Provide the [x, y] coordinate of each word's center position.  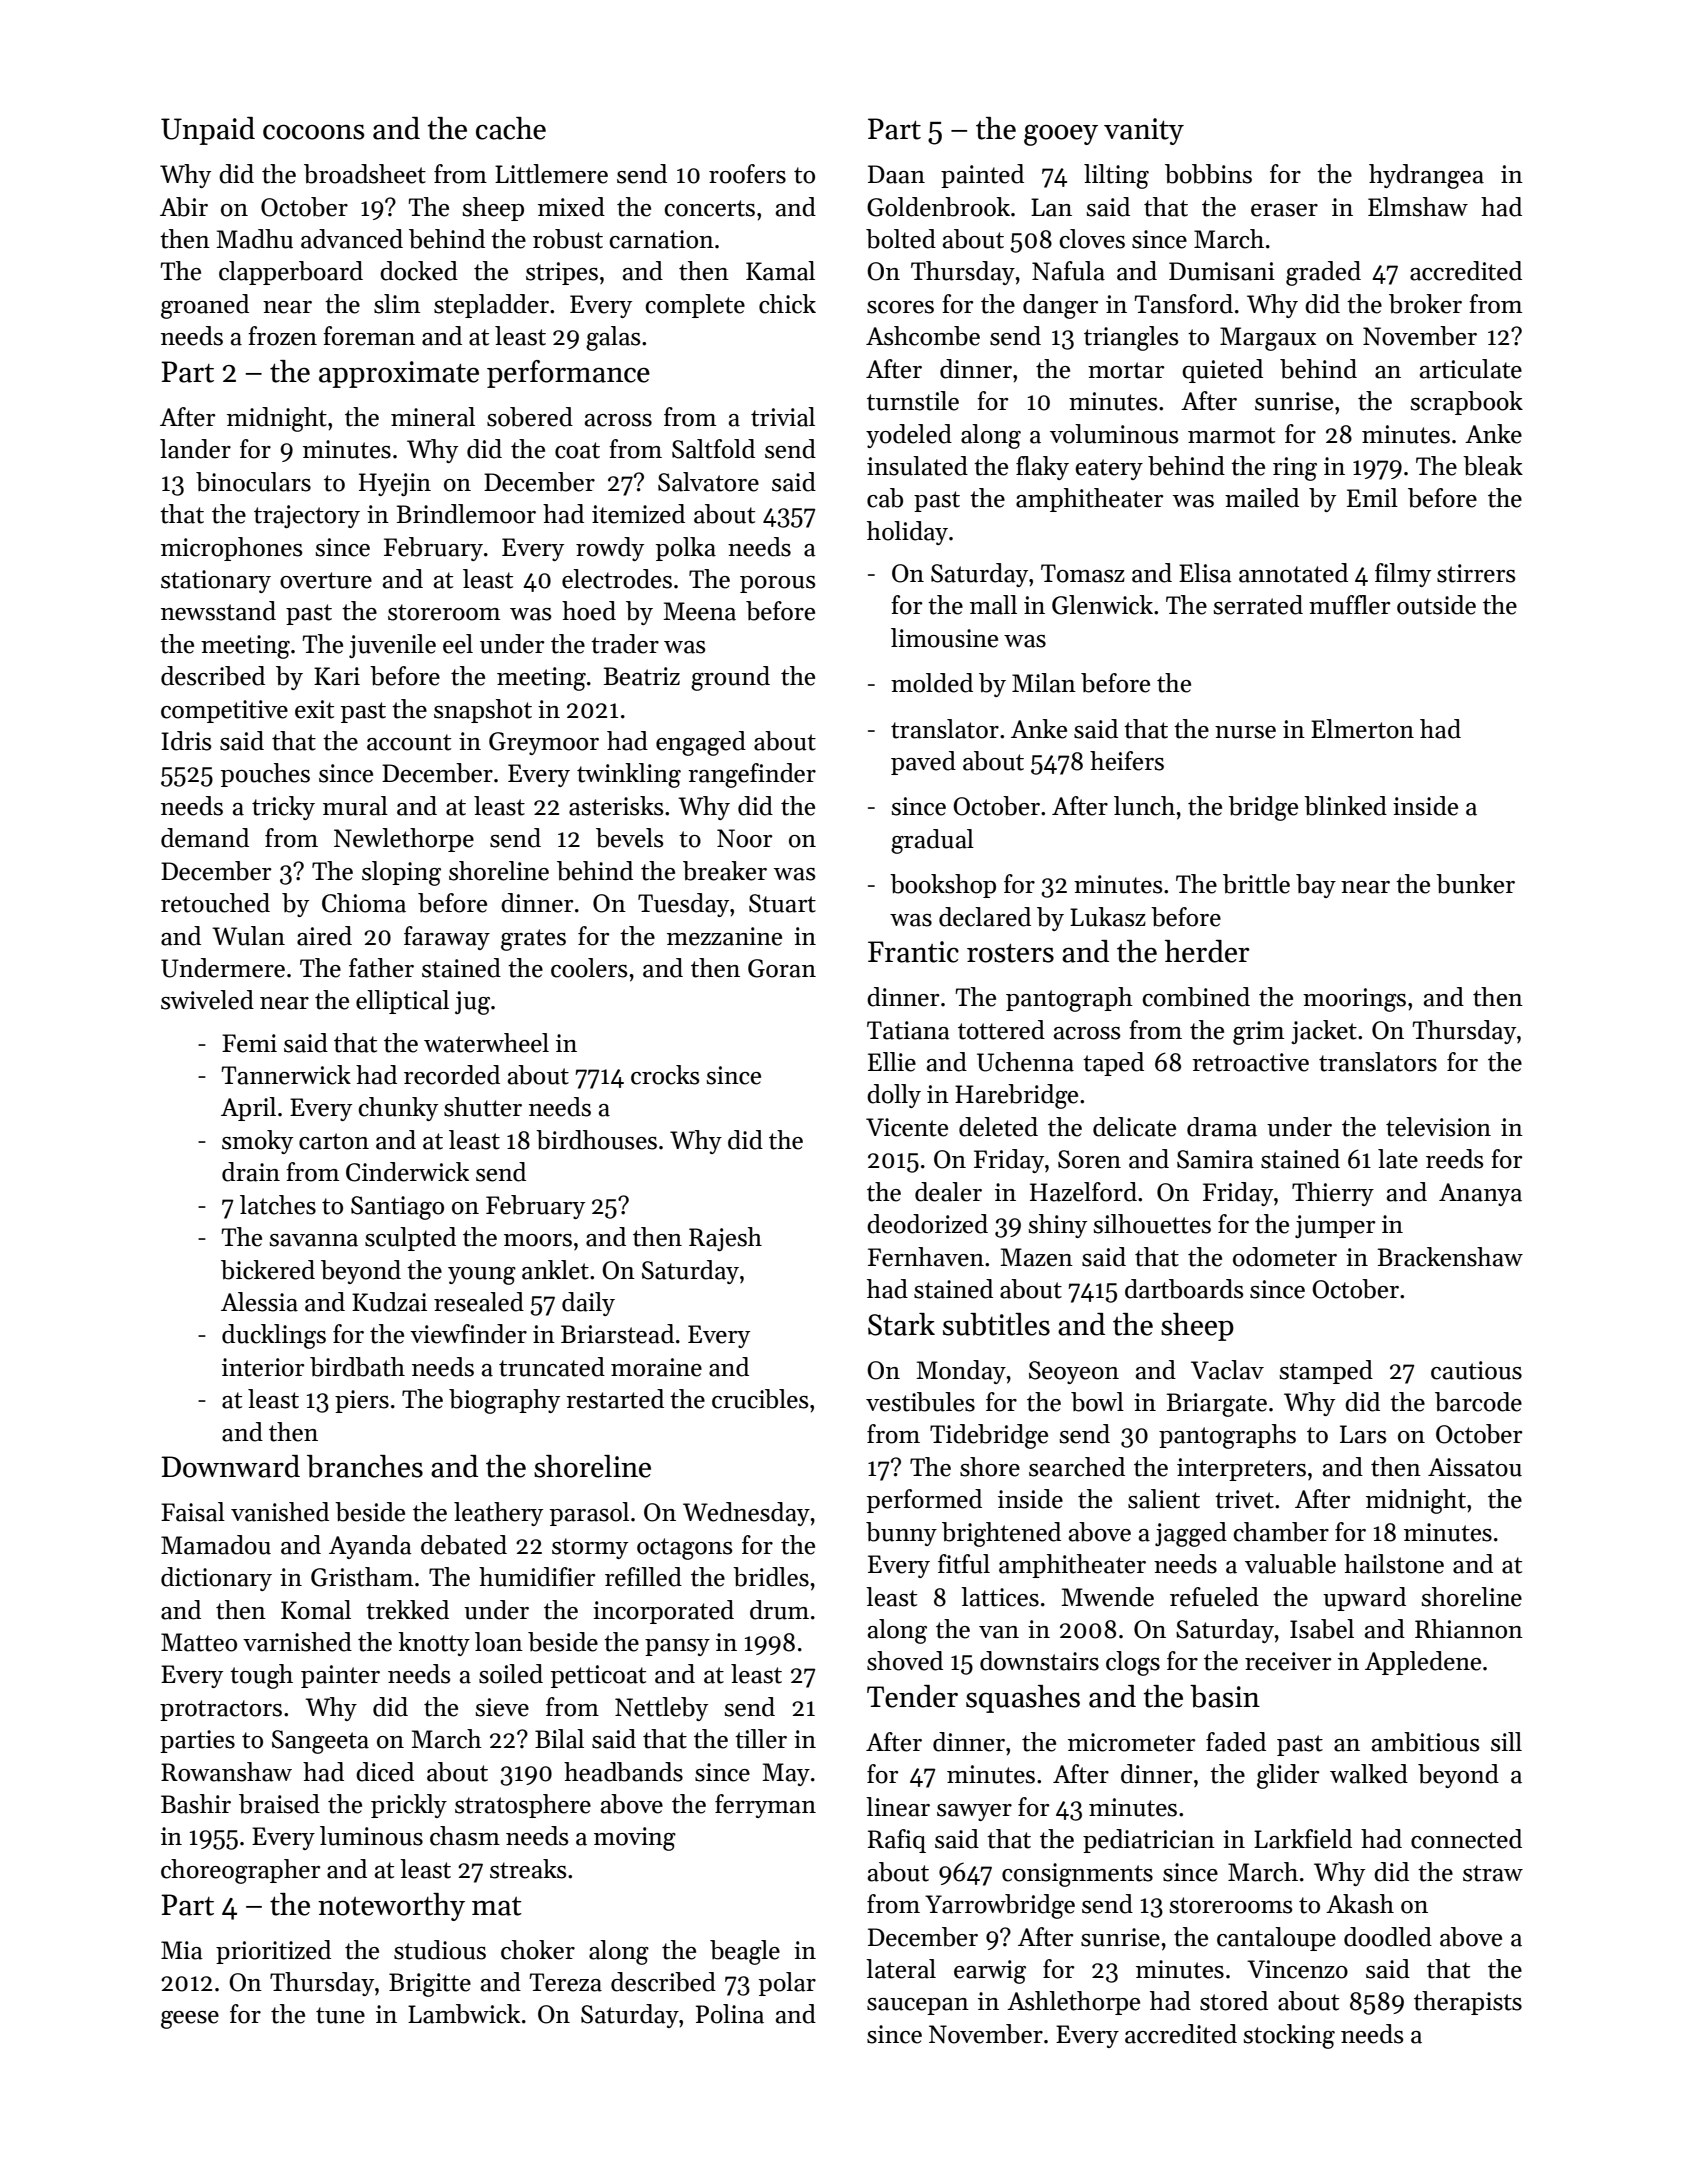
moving [635, 1839]
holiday [907, 533]
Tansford [1183, 304]
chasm [465, 1836]
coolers [589, 968]
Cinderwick [407, 1172]
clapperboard [291, 273]
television [1438, 1127]
